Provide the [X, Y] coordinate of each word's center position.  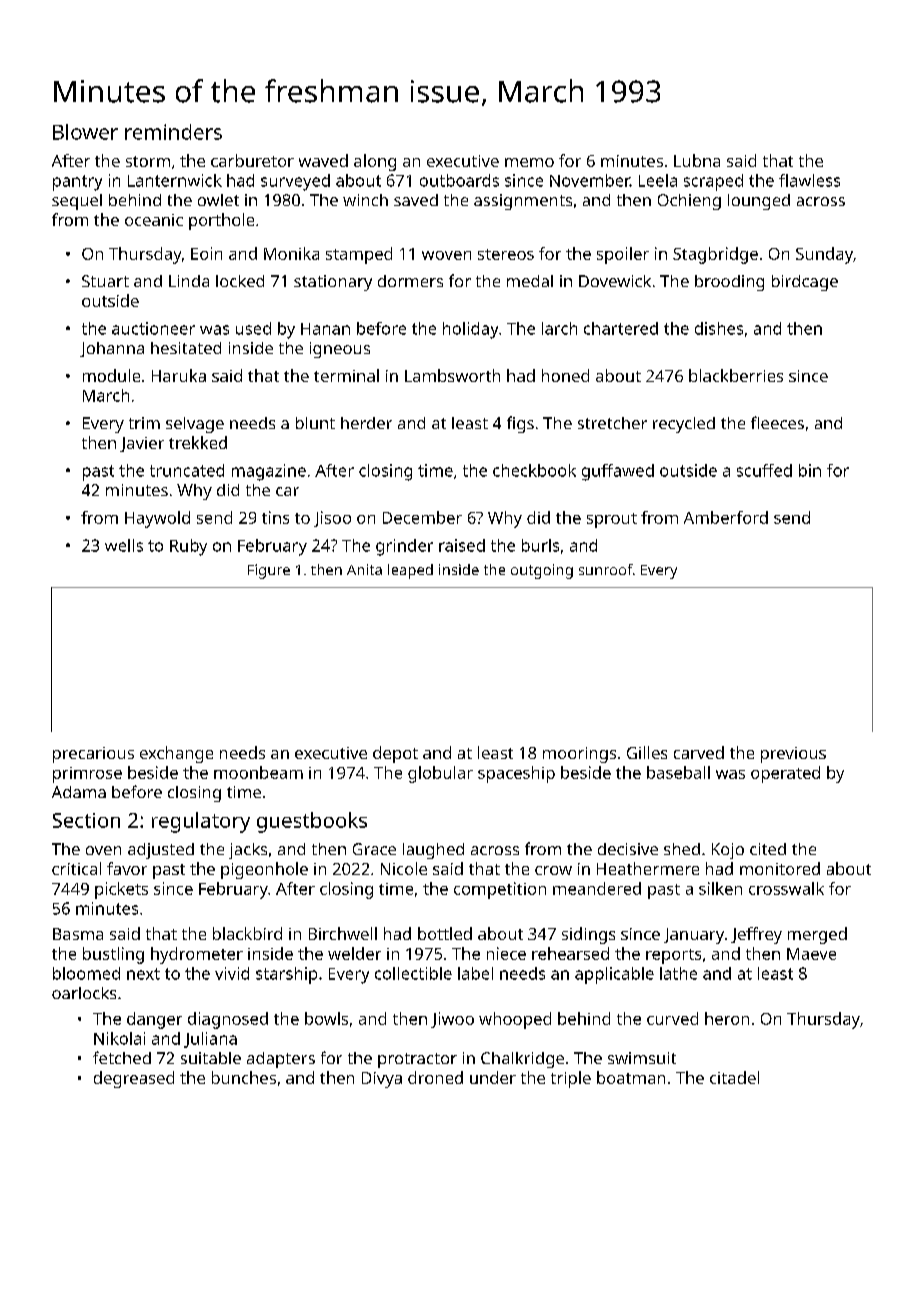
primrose [87, 775]
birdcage [805, 283]
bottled [445, 933]
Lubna [697, 160]
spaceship [516, 774]
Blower [85, 132]
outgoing [542, 571]
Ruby [188, 547]
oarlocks [84, 993]
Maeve [811, 954]
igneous [340, 350]
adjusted [161, 851]
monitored [780, 868]
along [375, 162]
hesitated [186, 348]
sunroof [606, 569]
